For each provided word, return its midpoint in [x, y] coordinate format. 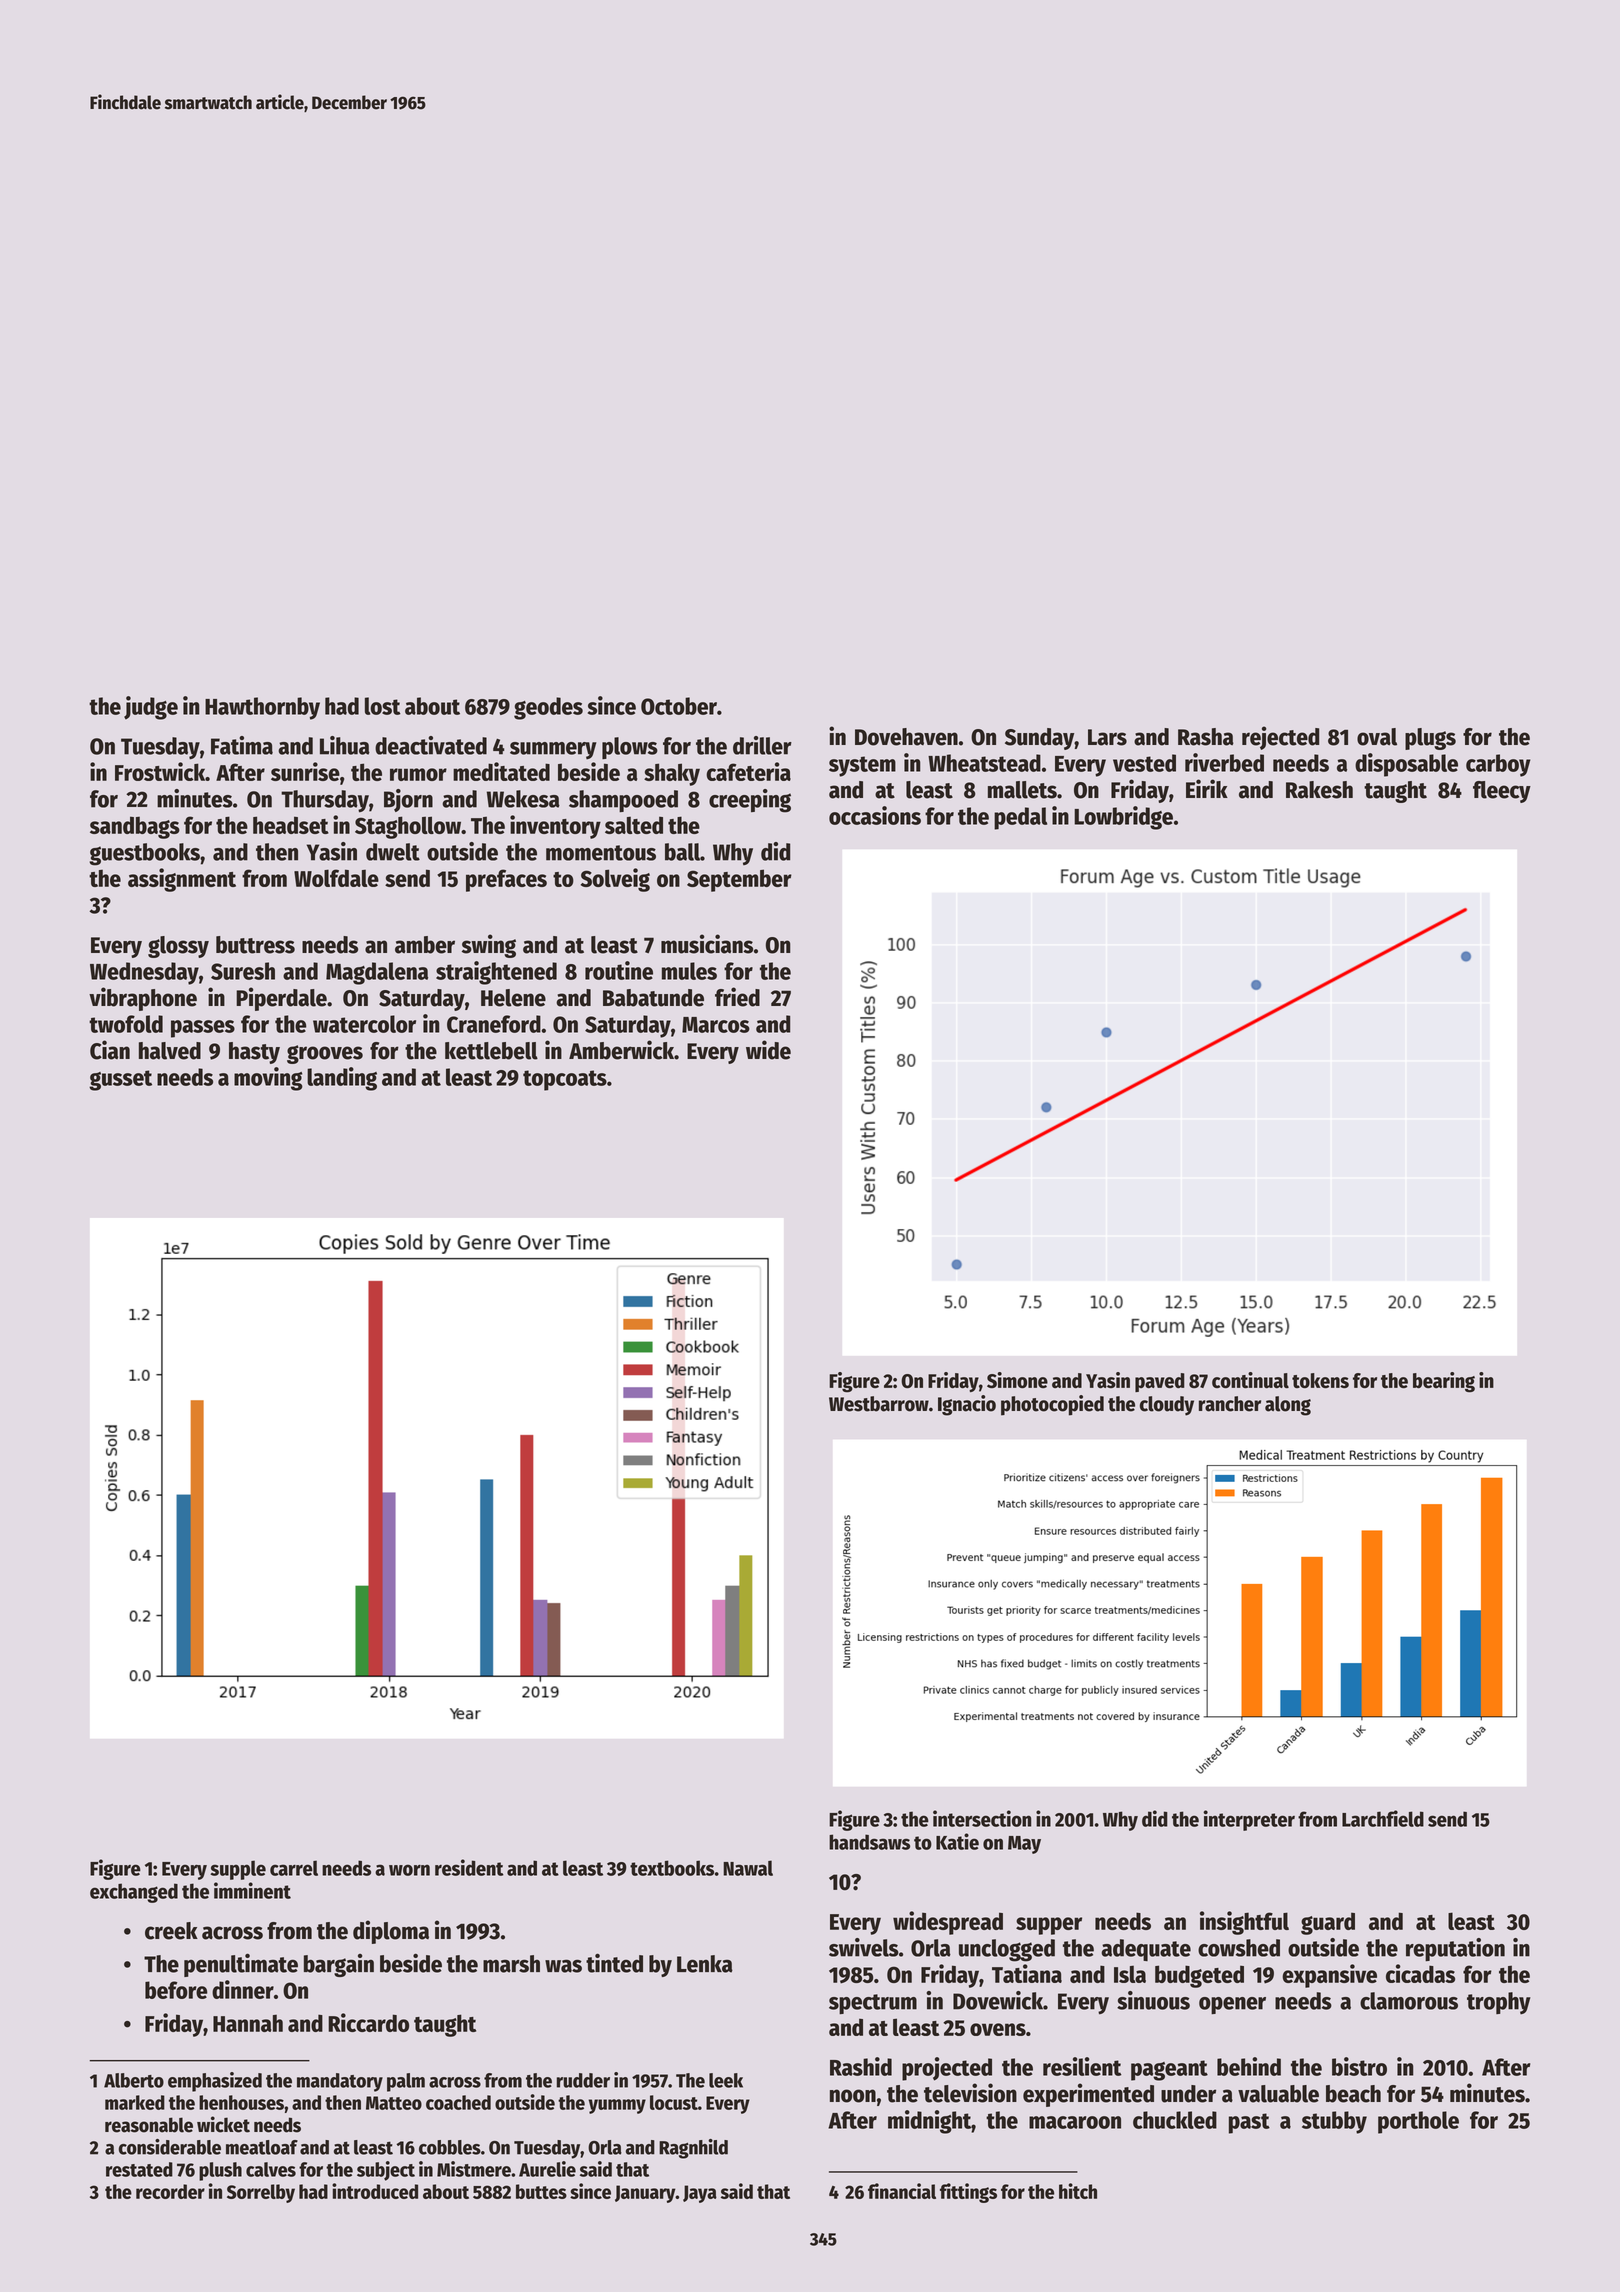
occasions [875, 815]
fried [737, 997]
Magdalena [377, 973]
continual [1250, 1380]
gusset [120, 1080]
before [176, 1990]
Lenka [705, 1964]
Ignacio [967, 1405]
